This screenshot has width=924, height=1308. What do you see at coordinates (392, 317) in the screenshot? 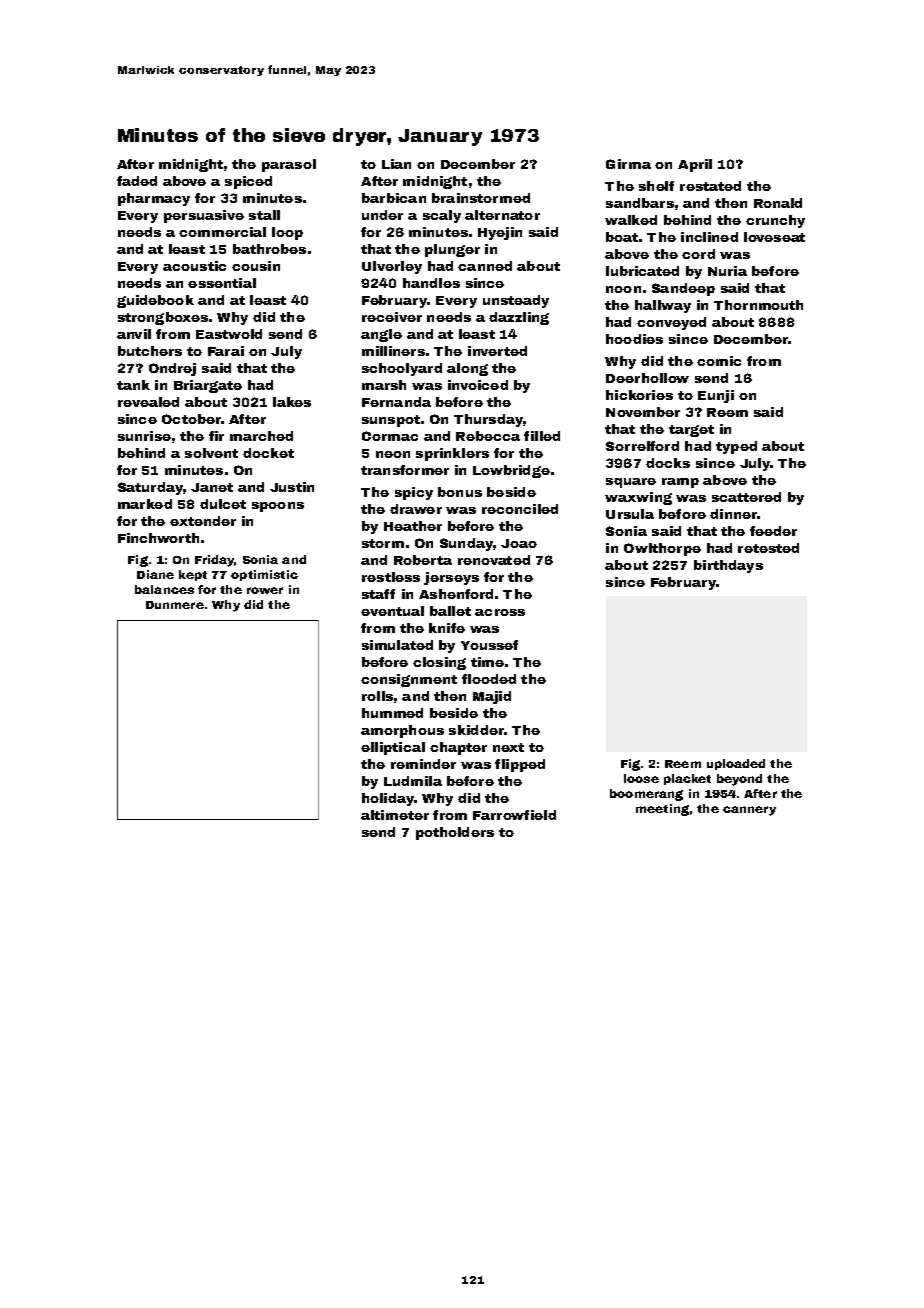
I see `receiver` at bounding box center [392, 317].
